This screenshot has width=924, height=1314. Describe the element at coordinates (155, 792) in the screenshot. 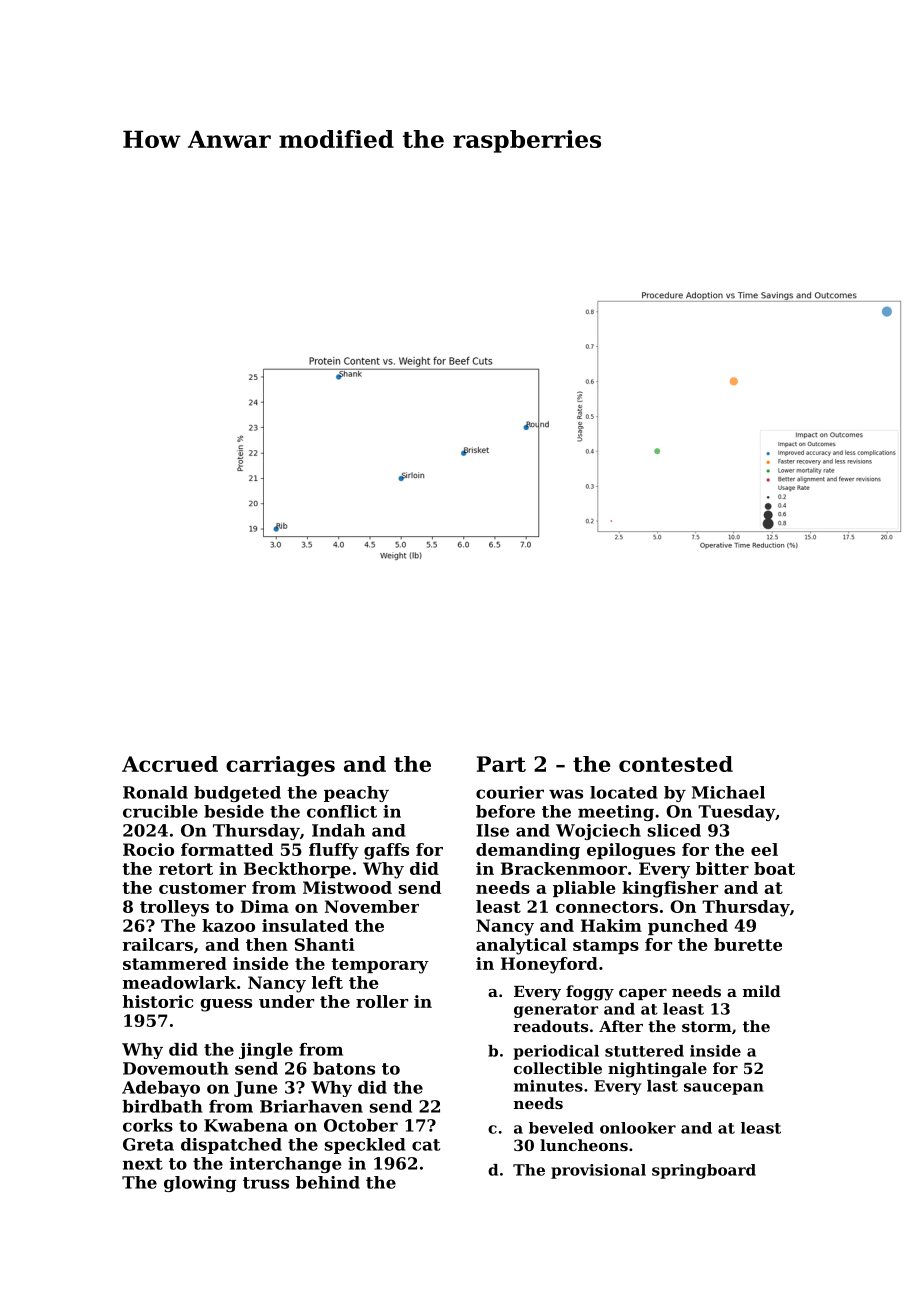

I see `Ronald` at that location.
